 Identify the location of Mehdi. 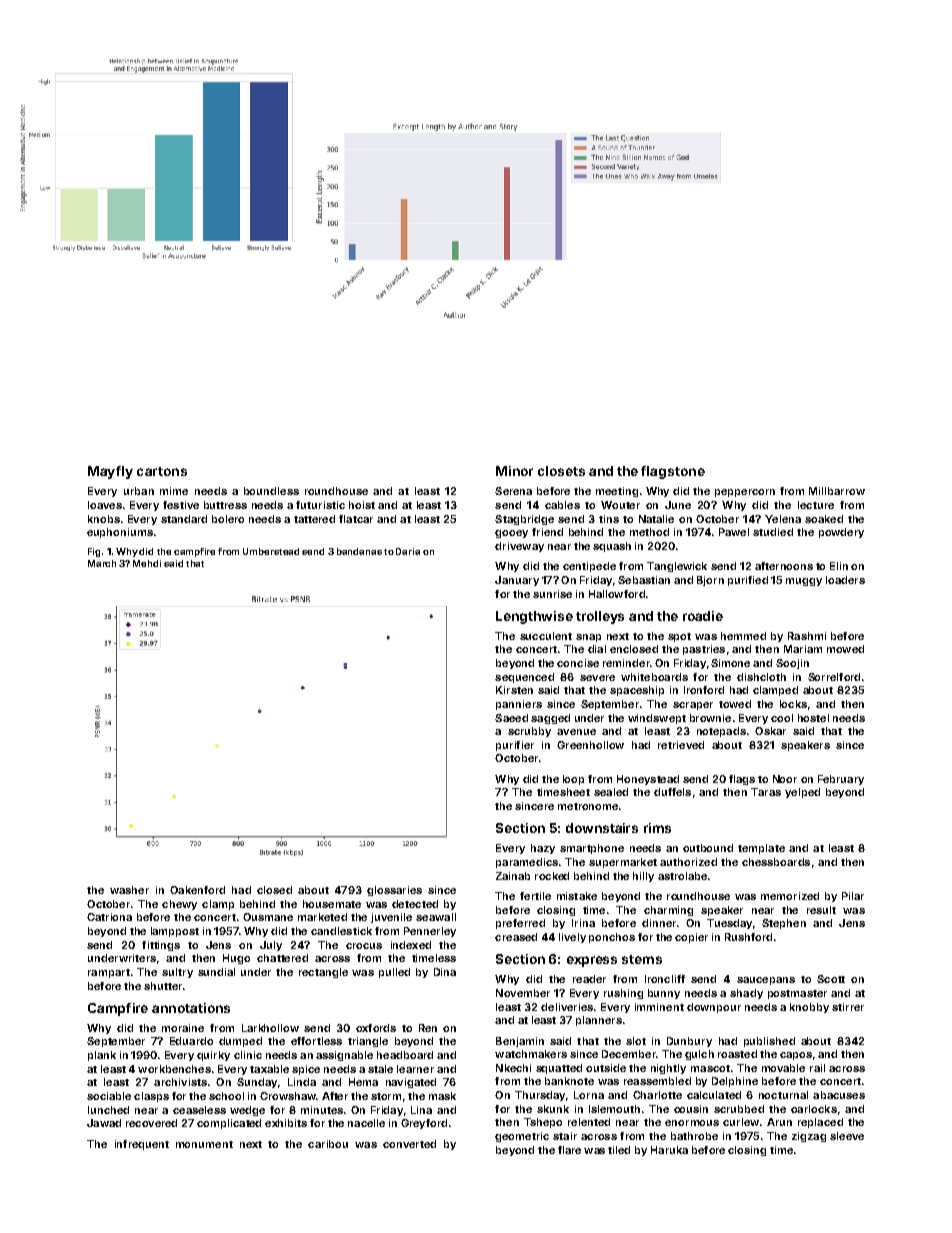
(147, 563).
